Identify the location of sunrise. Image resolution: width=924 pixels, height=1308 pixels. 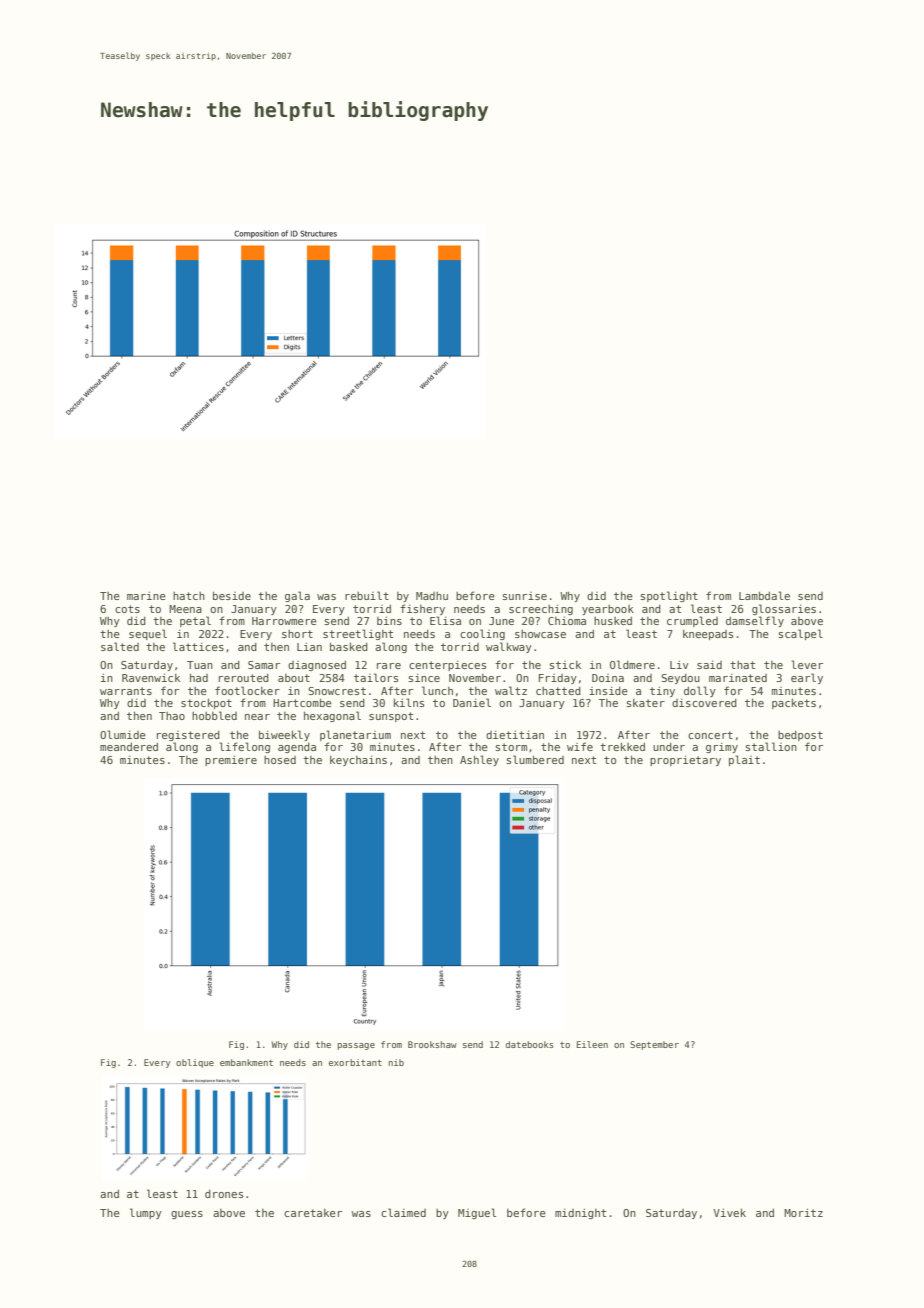
(524, 596).
